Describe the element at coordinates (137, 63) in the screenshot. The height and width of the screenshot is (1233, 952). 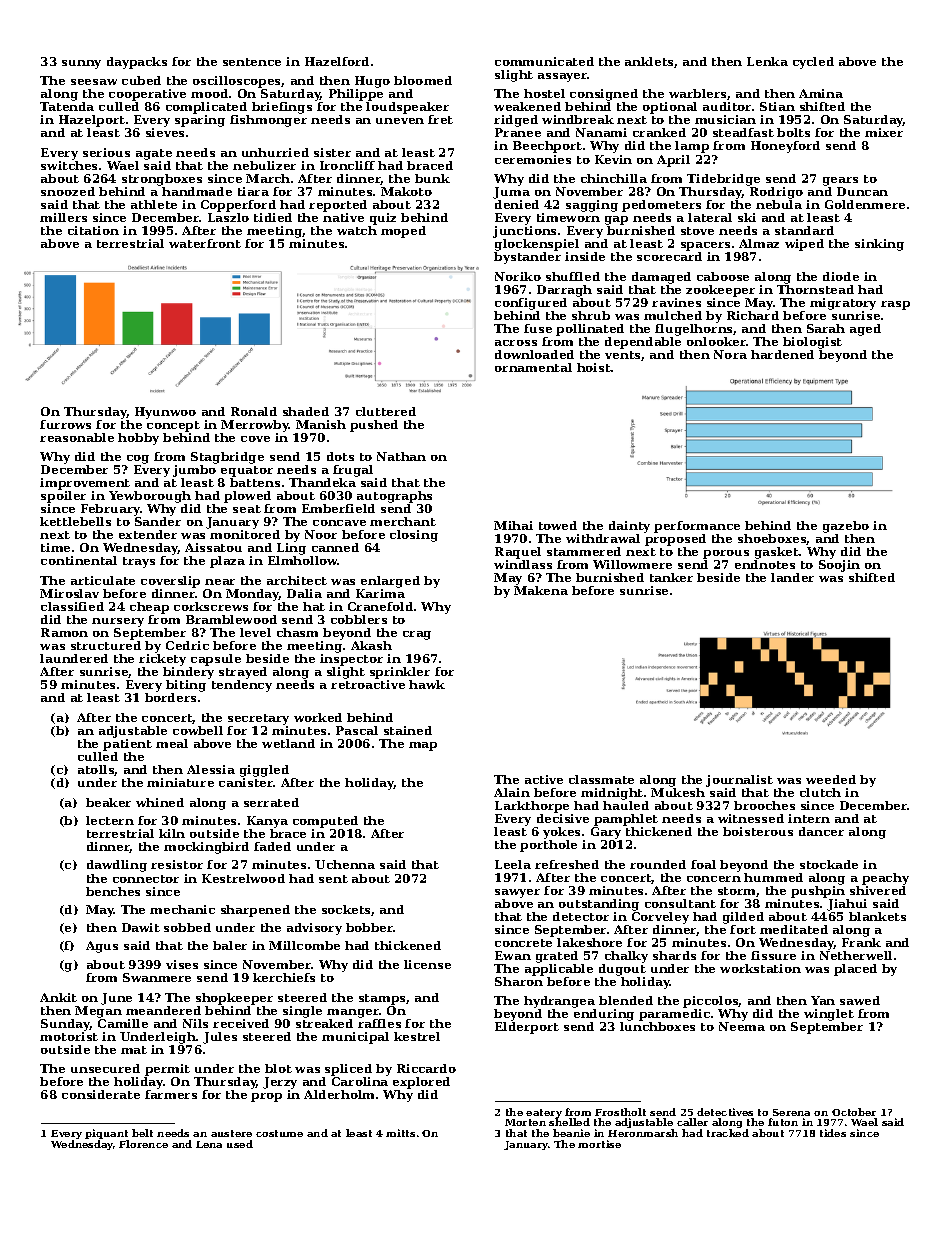
I see `daypacks` at that location.
